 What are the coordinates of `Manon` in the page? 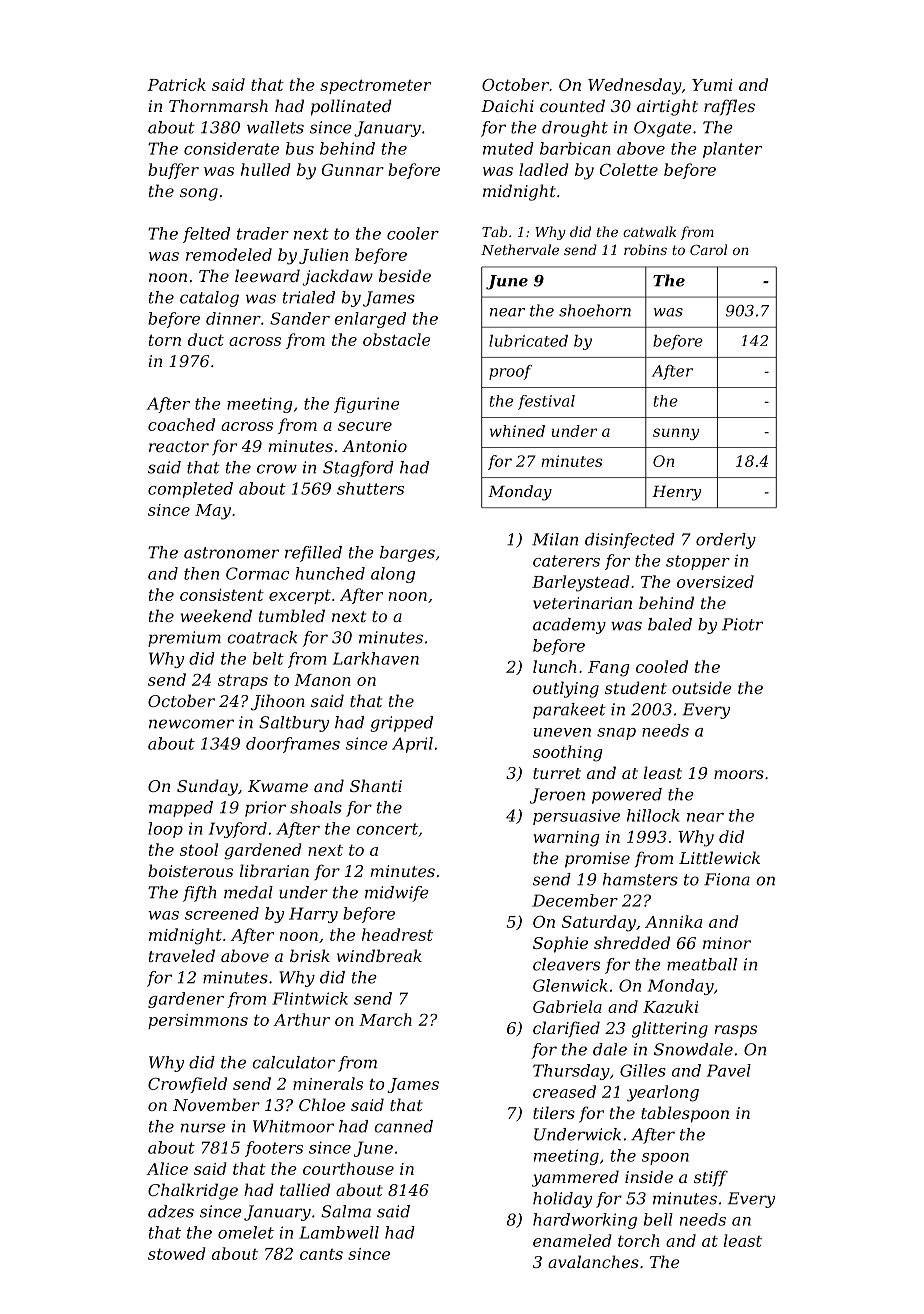 It's located at (322, 680).
